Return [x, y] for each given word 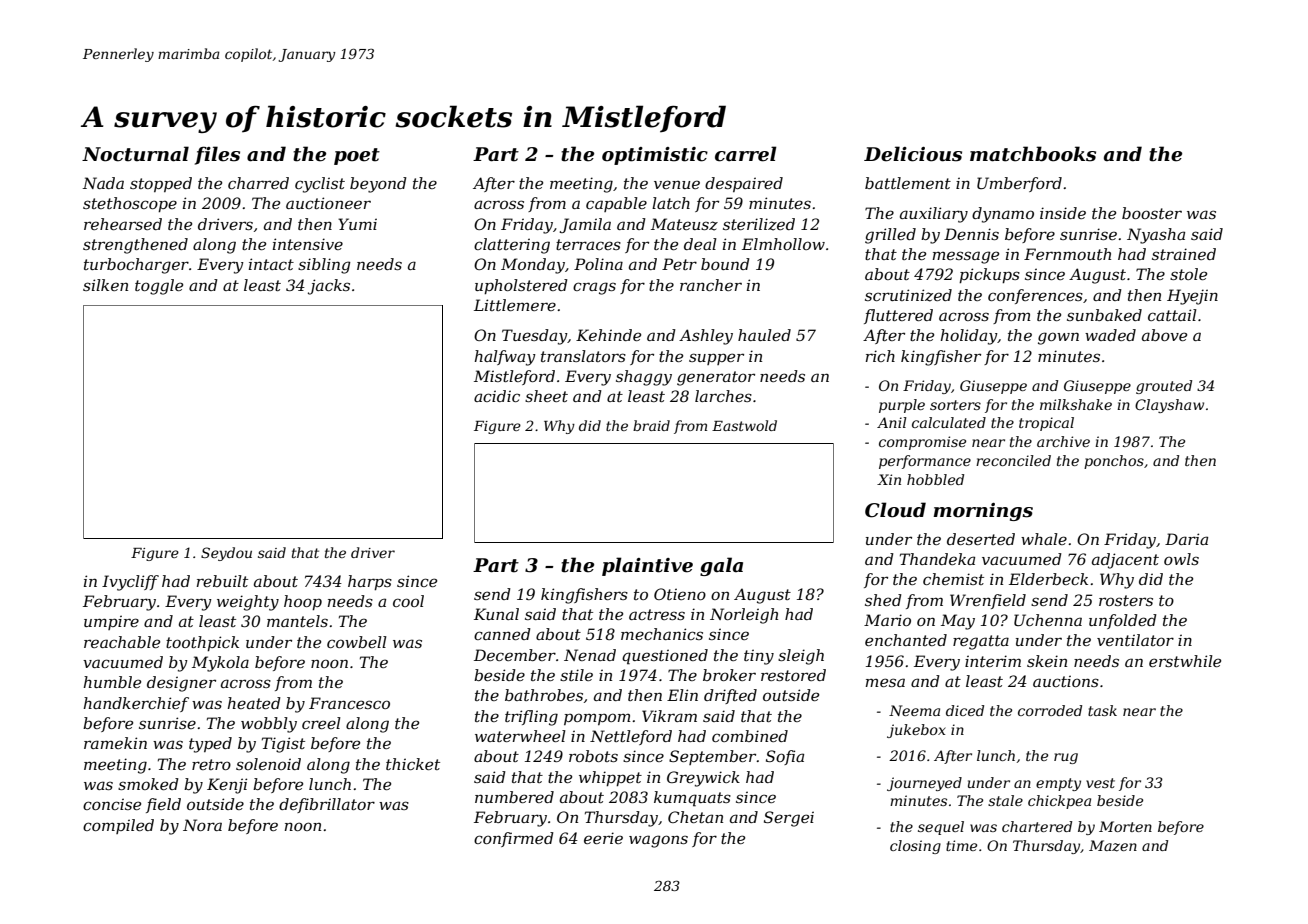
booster [1152, 213]
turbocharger [136, 266]
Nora [202, 825]
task [1102, 710]
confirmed [514, 839]
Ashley [706, 337]
